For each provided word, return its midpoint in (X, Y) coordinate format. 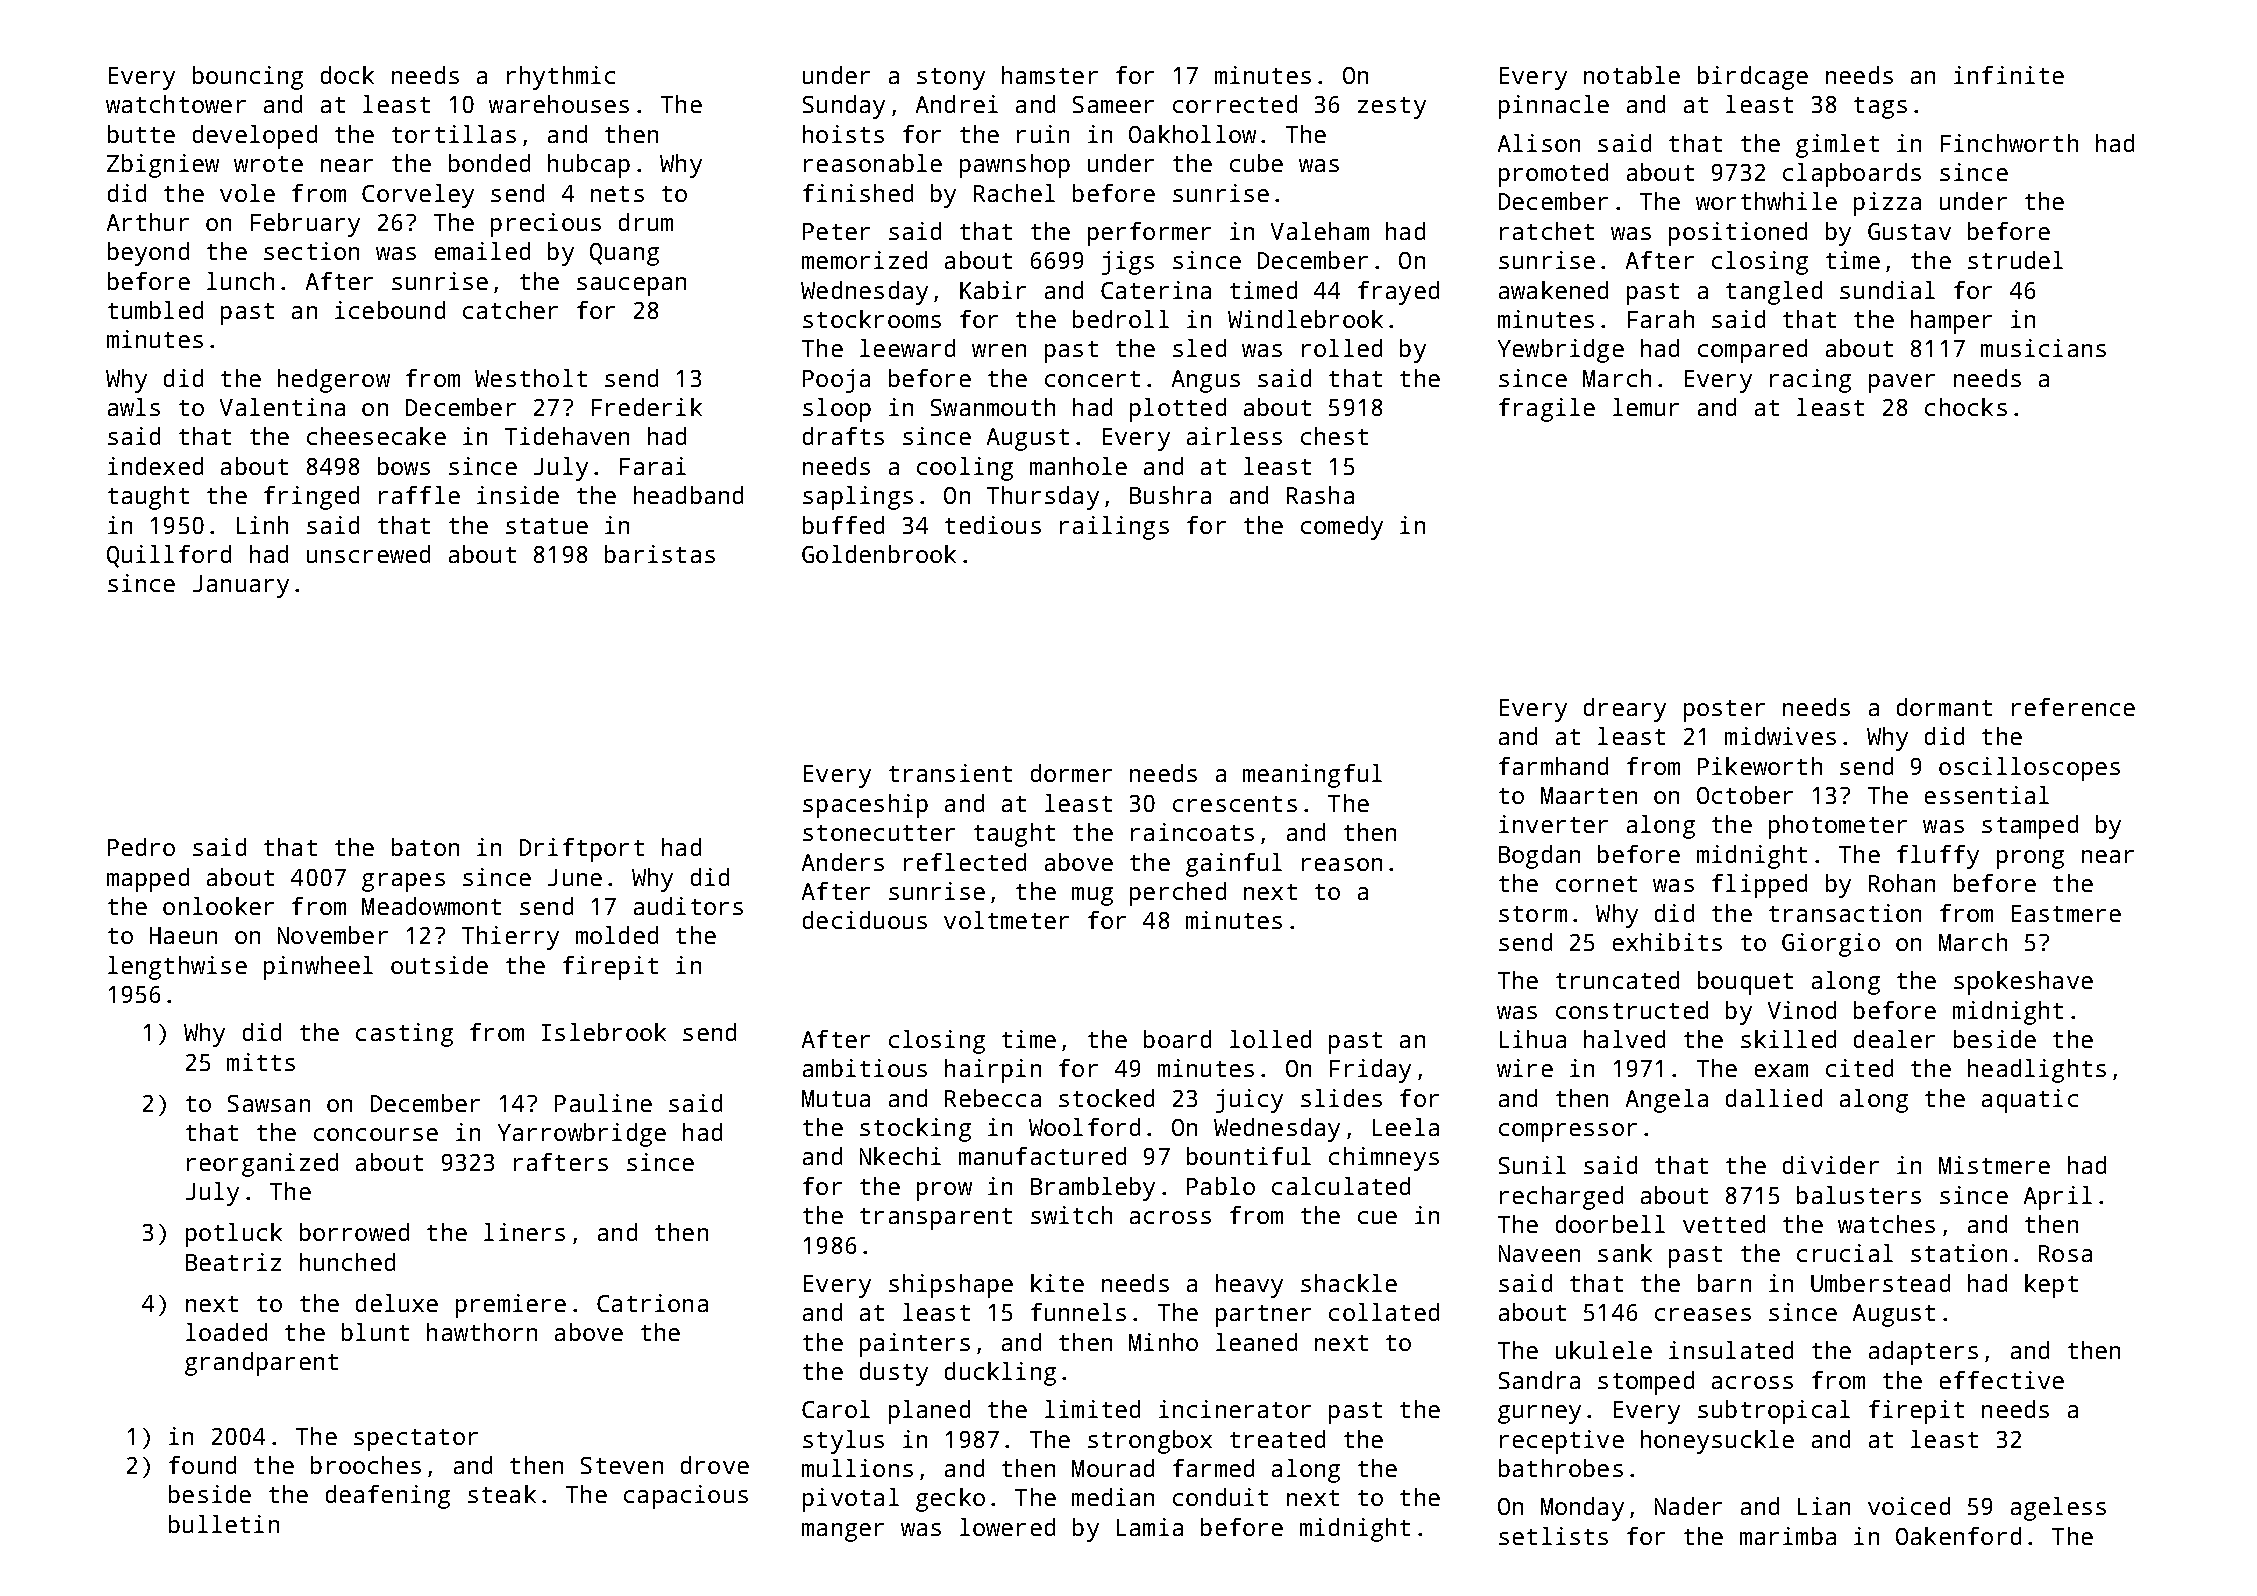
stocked (1106, 1098)
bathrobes (1561, 1468)
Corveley (418, 196)
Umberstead (1880, 1283)
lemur (1646, 407)
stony (951, 79)
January (241, 586)
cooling (965, 469)
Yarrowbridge (582, 1135)
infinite (2009, 75)
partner (1263, 1316)
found (202, 1465)
